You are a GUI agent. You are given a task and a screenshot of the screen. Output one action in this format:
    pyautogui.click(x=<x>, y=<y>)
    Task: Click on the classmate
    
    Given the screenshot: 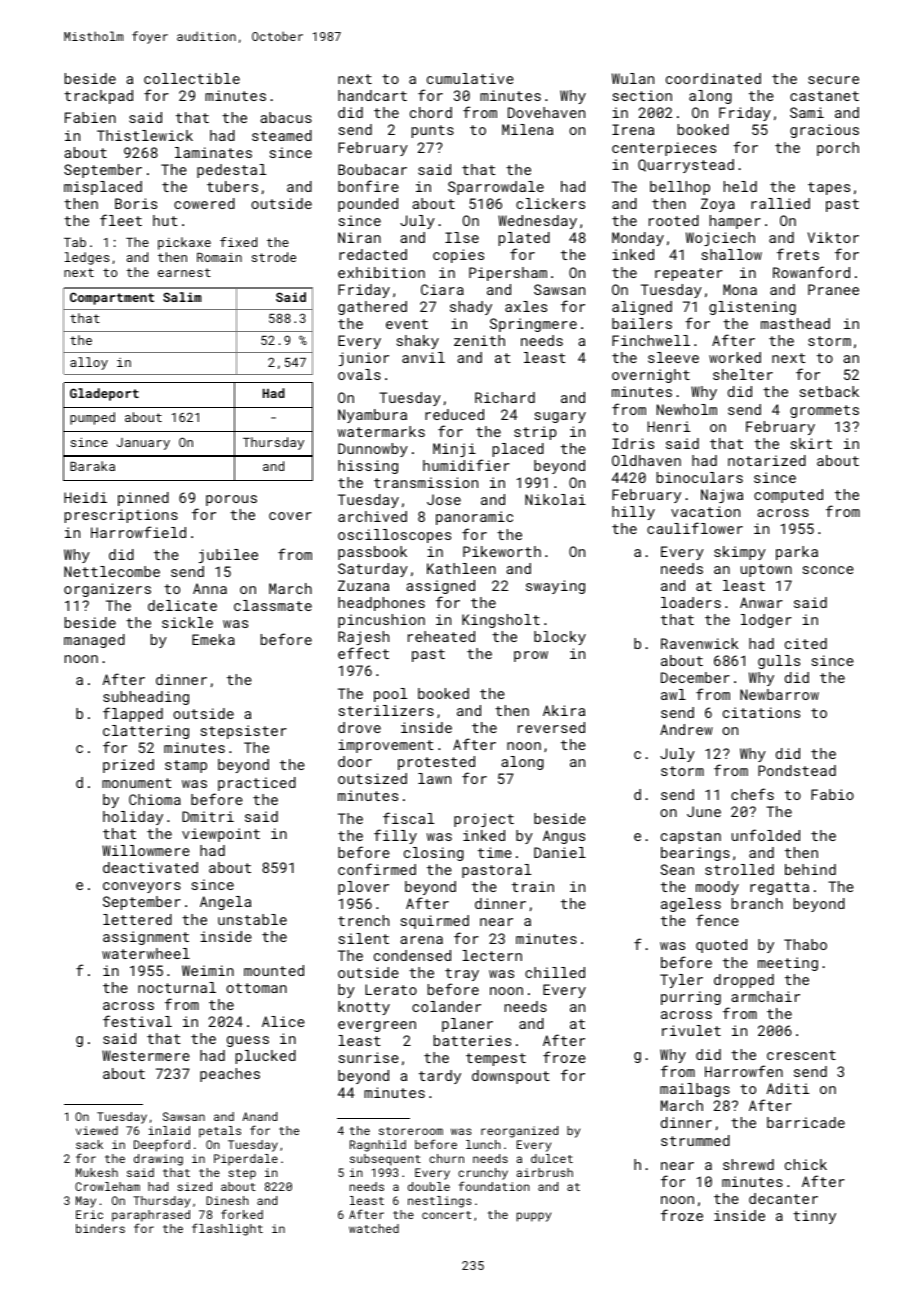 What is the action you would take?
    pyautogui.click(x=273, y=605)
